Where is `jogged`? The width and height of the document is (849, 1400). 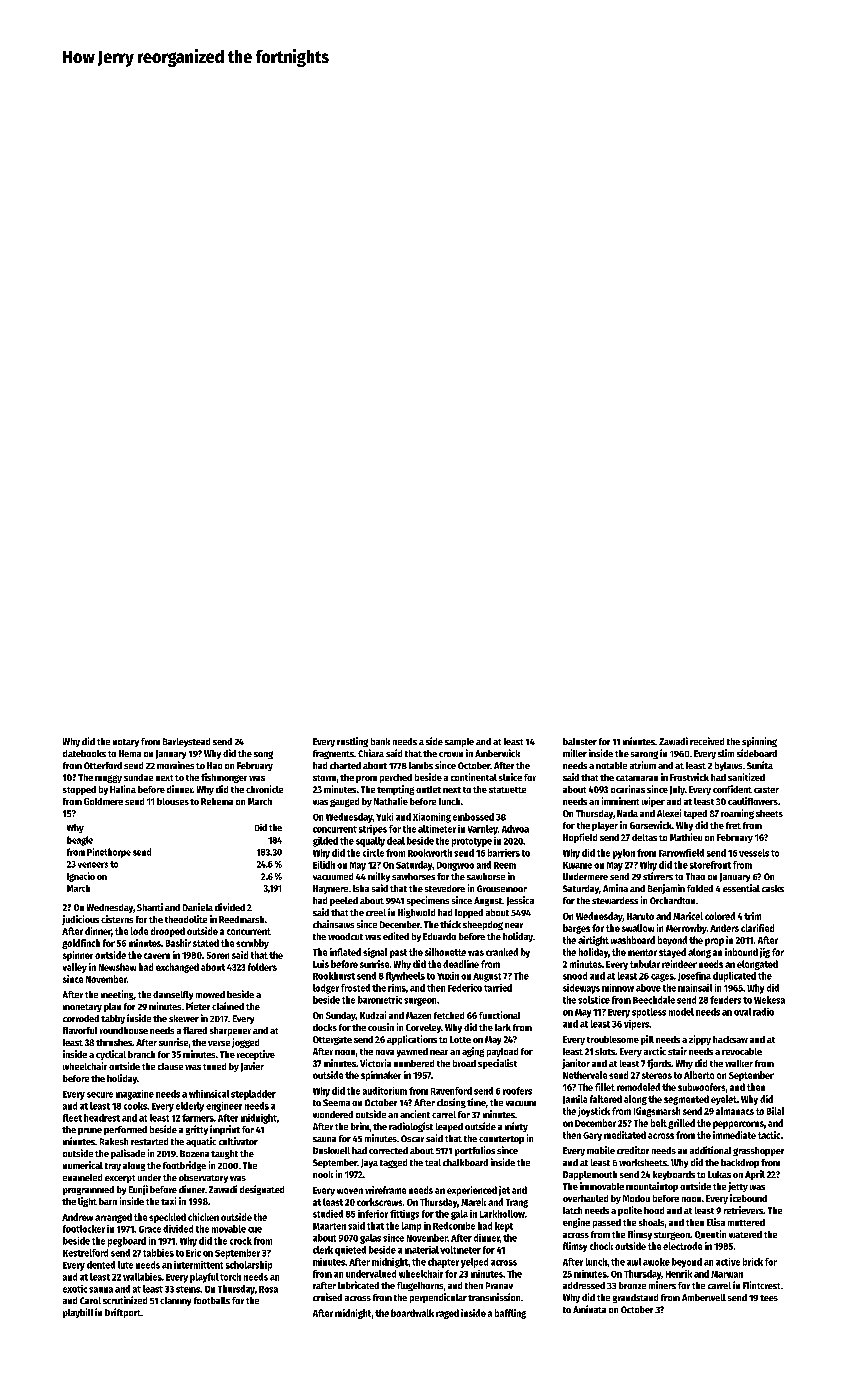 jogged is located at coordinates (245, 1043).
